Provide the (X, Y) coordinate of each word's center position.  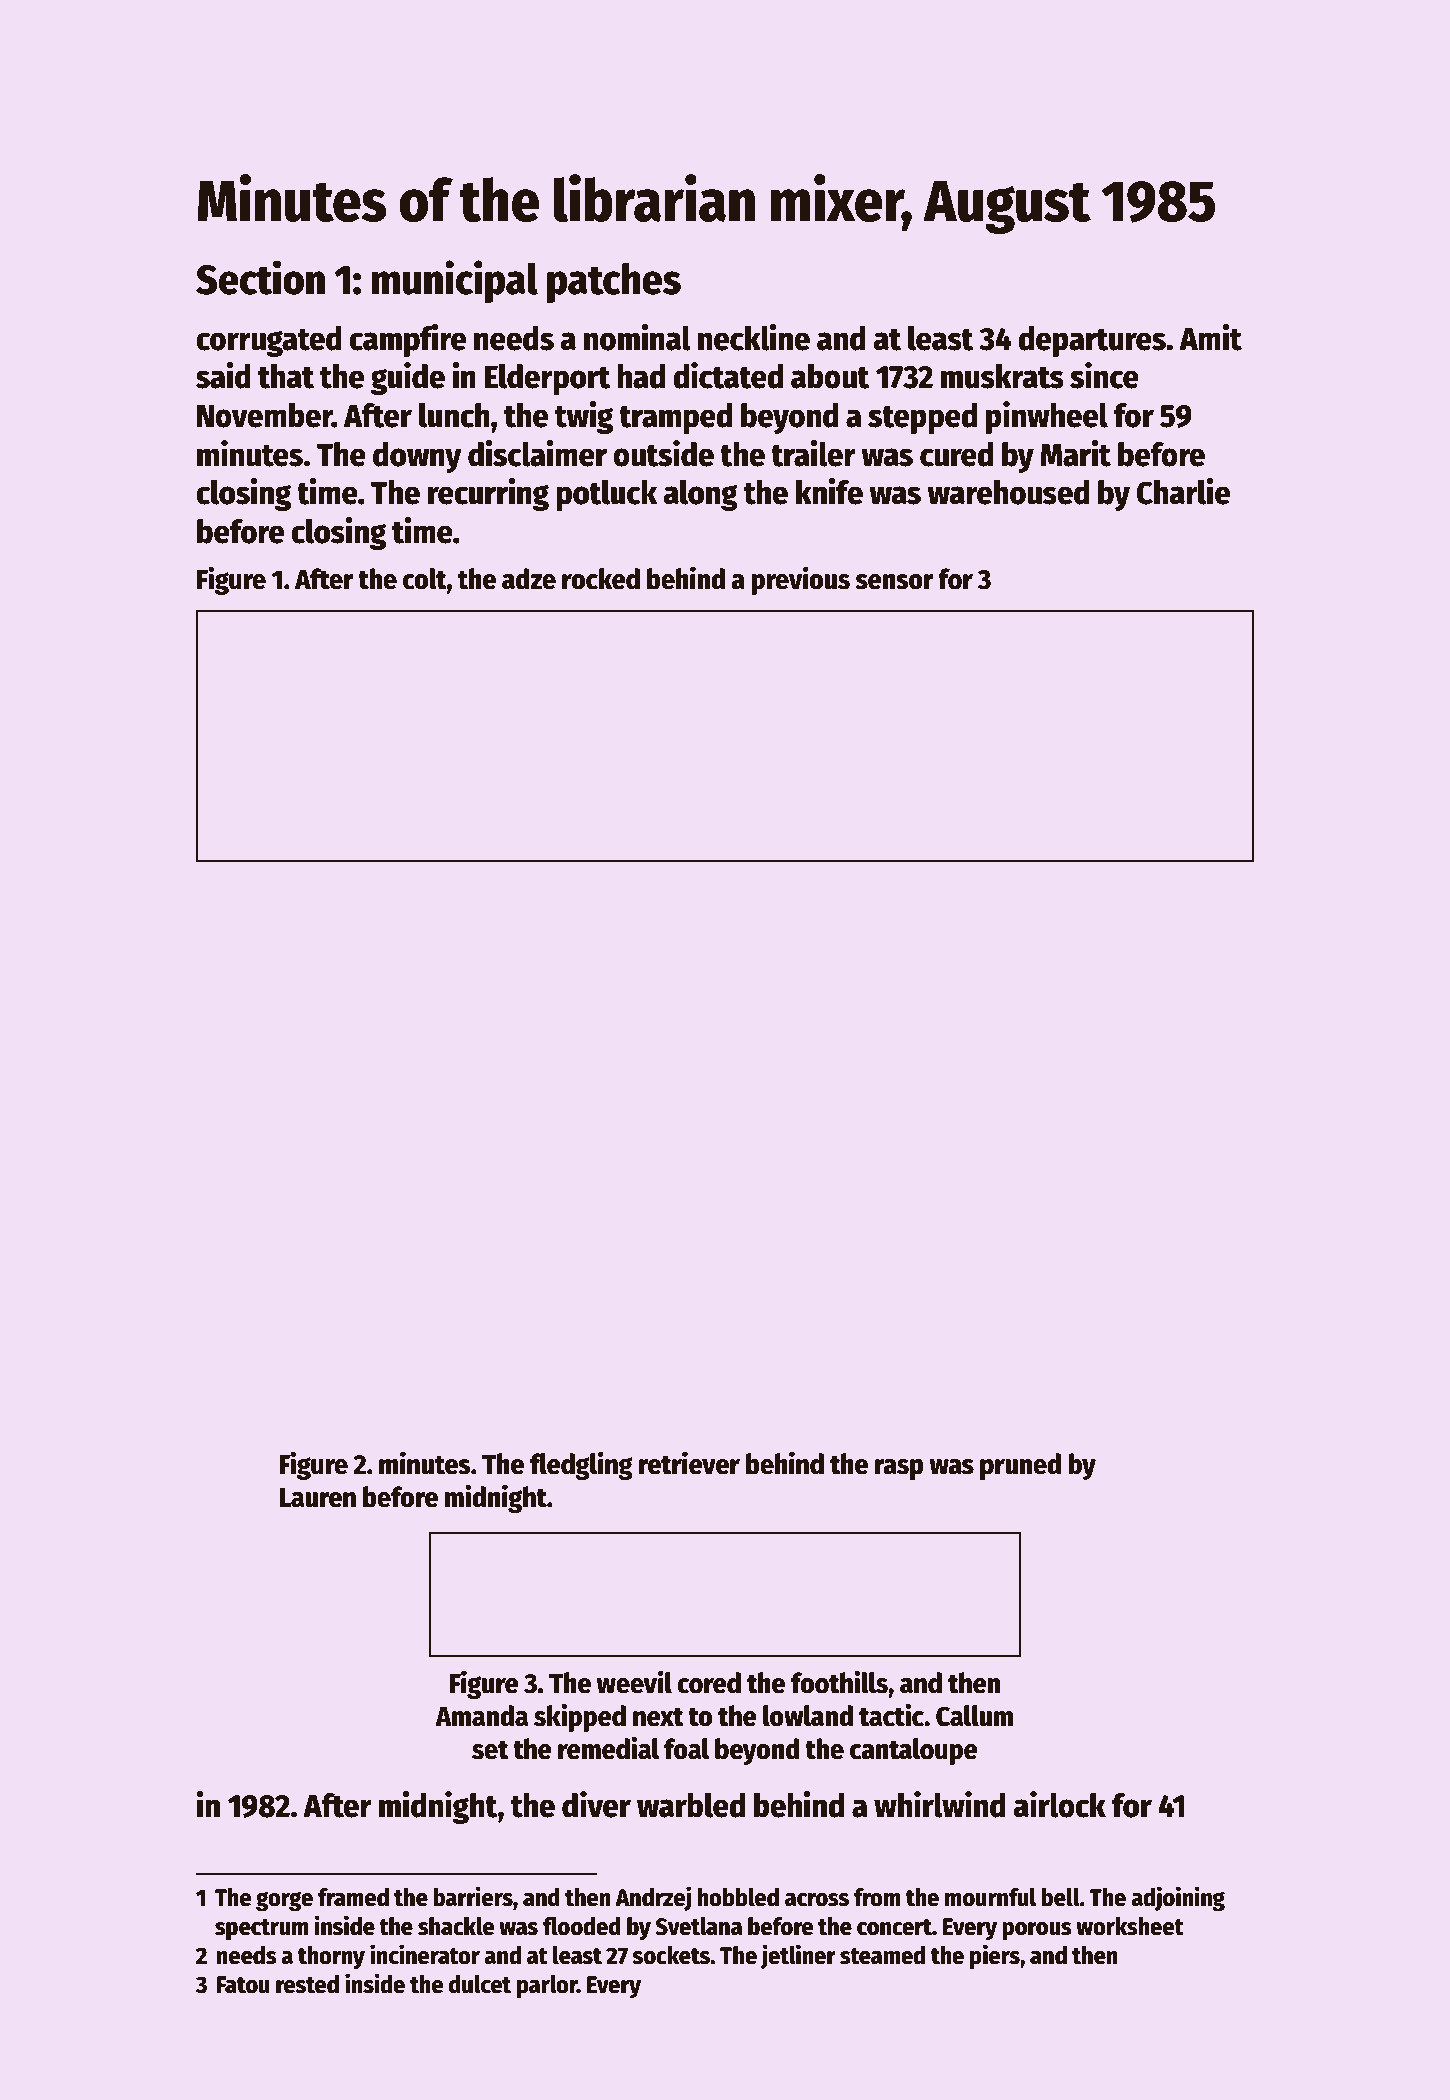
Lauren (317, 1498)
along (701, 495)
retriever (689, 1463)
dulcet (480, 1984)
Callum (974, 1716)
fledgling (581, 1465)
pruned (1020, 1466)
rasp (899, 1469)
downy (417, 457)
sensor (895, 582)
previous (800, 580)
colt (425, 579)
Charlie (1183, 491)
